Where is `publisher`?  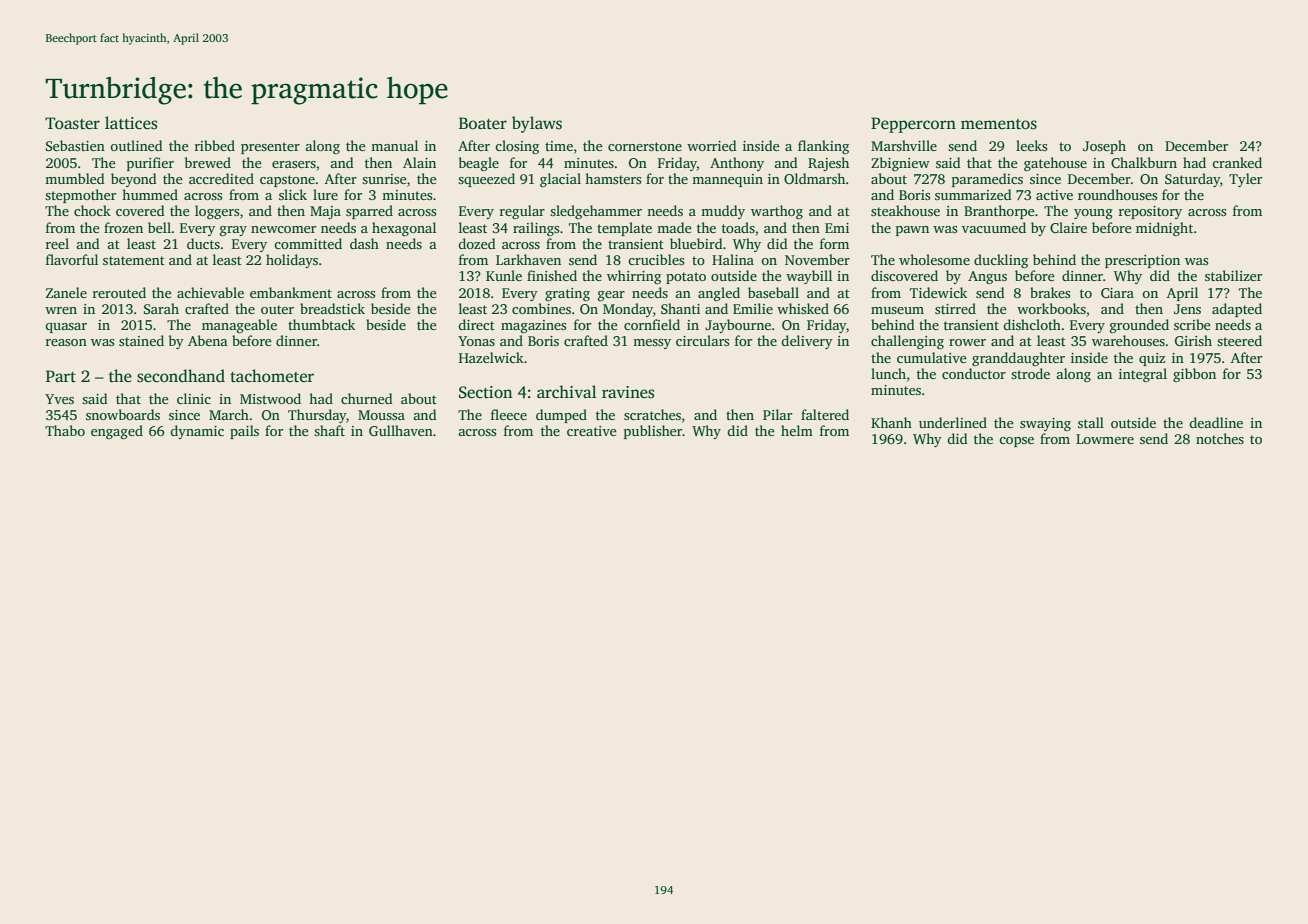 publisher is located at coordinates (653, 432).
